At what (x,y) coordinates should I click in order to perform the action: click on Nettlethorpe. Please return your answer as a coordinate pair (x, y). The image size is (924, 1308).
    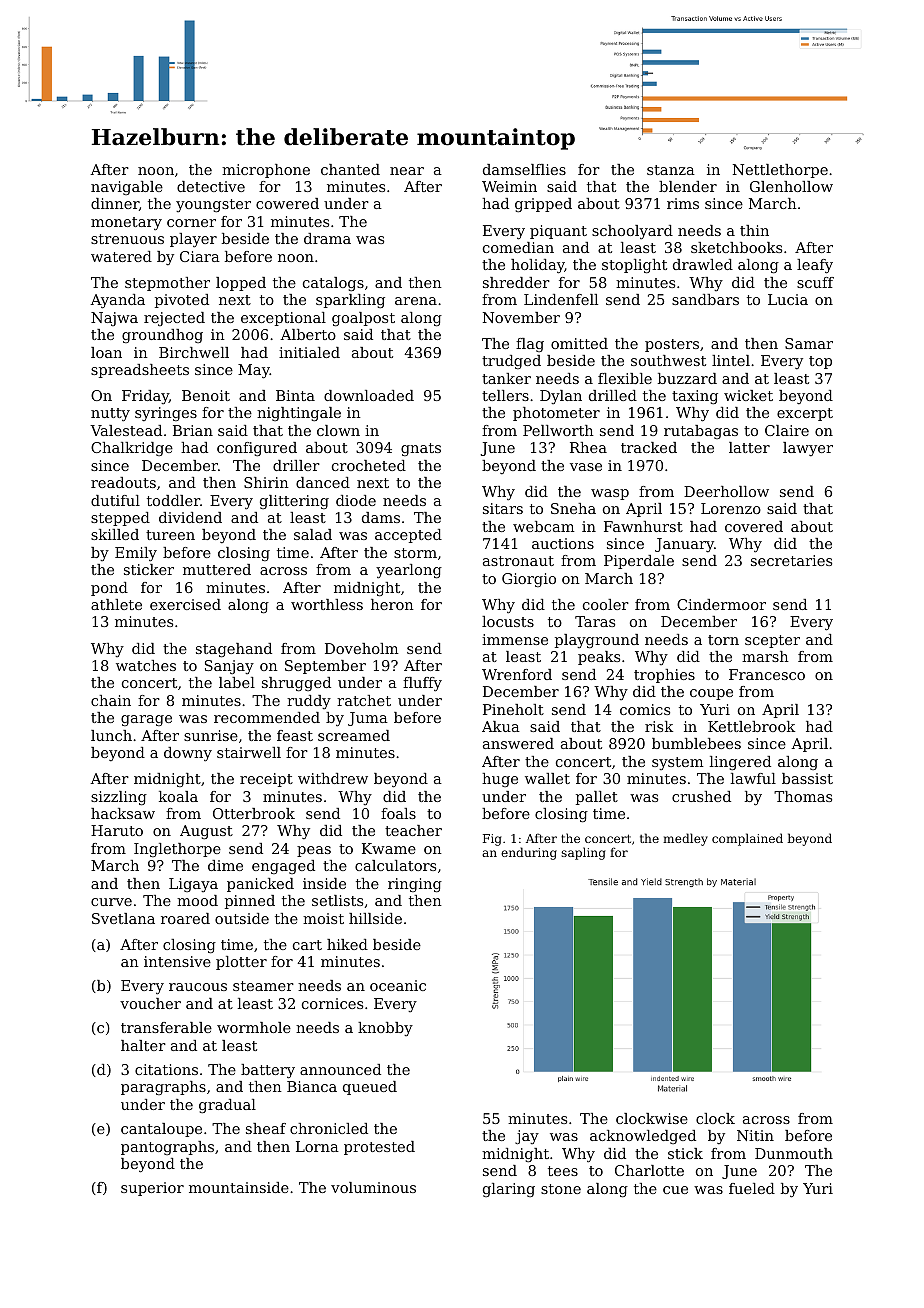
    Looking at the image, I should click on (780, 171).
